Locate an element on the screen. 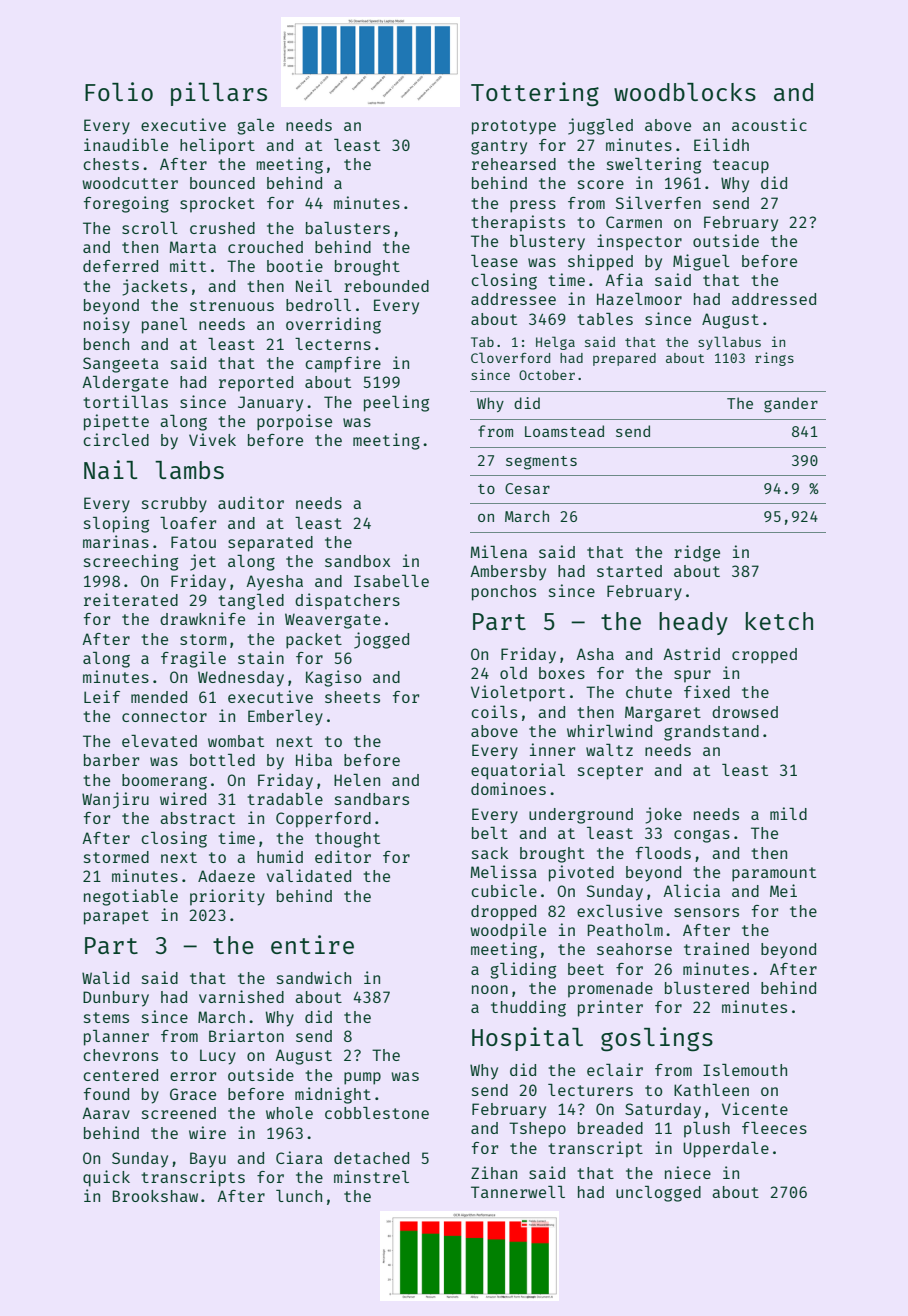  wombat is located at coordinates (236, 741).
